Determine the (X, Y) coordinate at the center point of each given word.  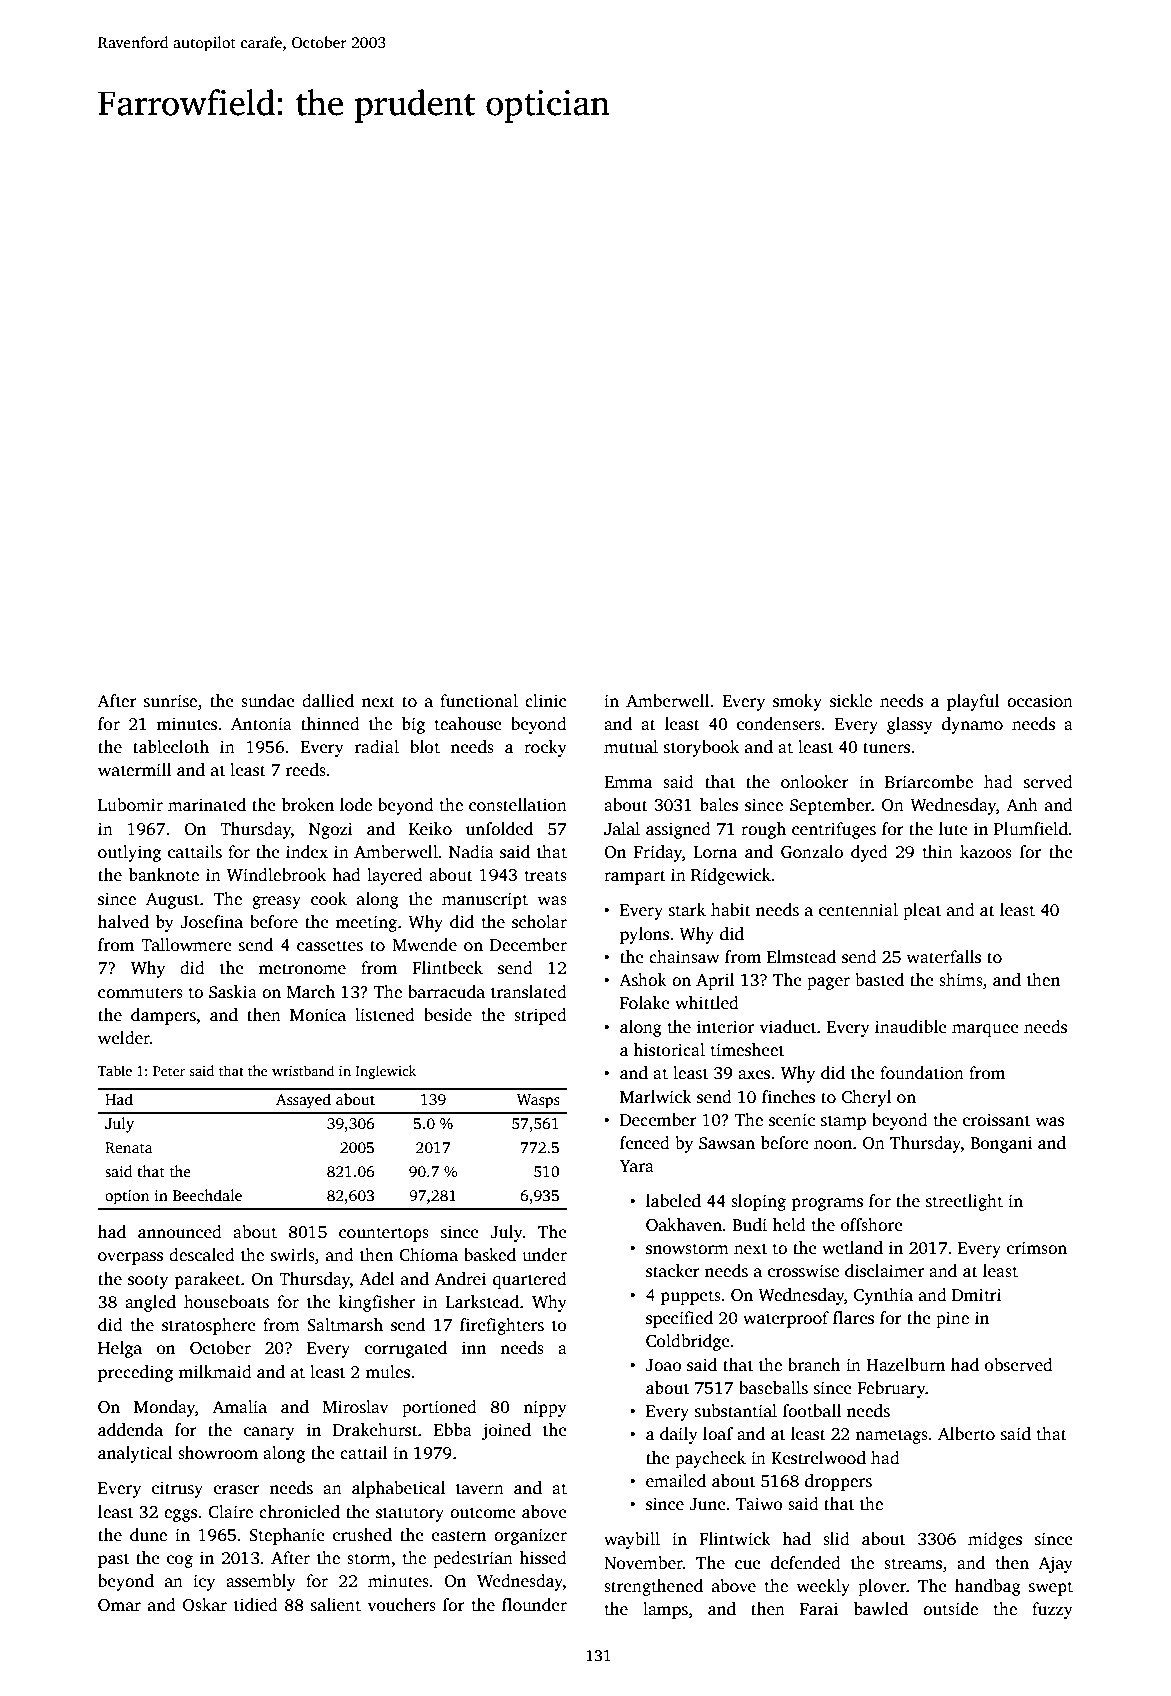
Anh (1022, 804)
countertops (384, 1234)
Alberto (966, 1434)
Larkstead (482, 1302)
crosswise (803, 1271)
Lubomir (130, 805)
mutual (631, 746)
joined (506, 1431)
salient (336, 1605)
